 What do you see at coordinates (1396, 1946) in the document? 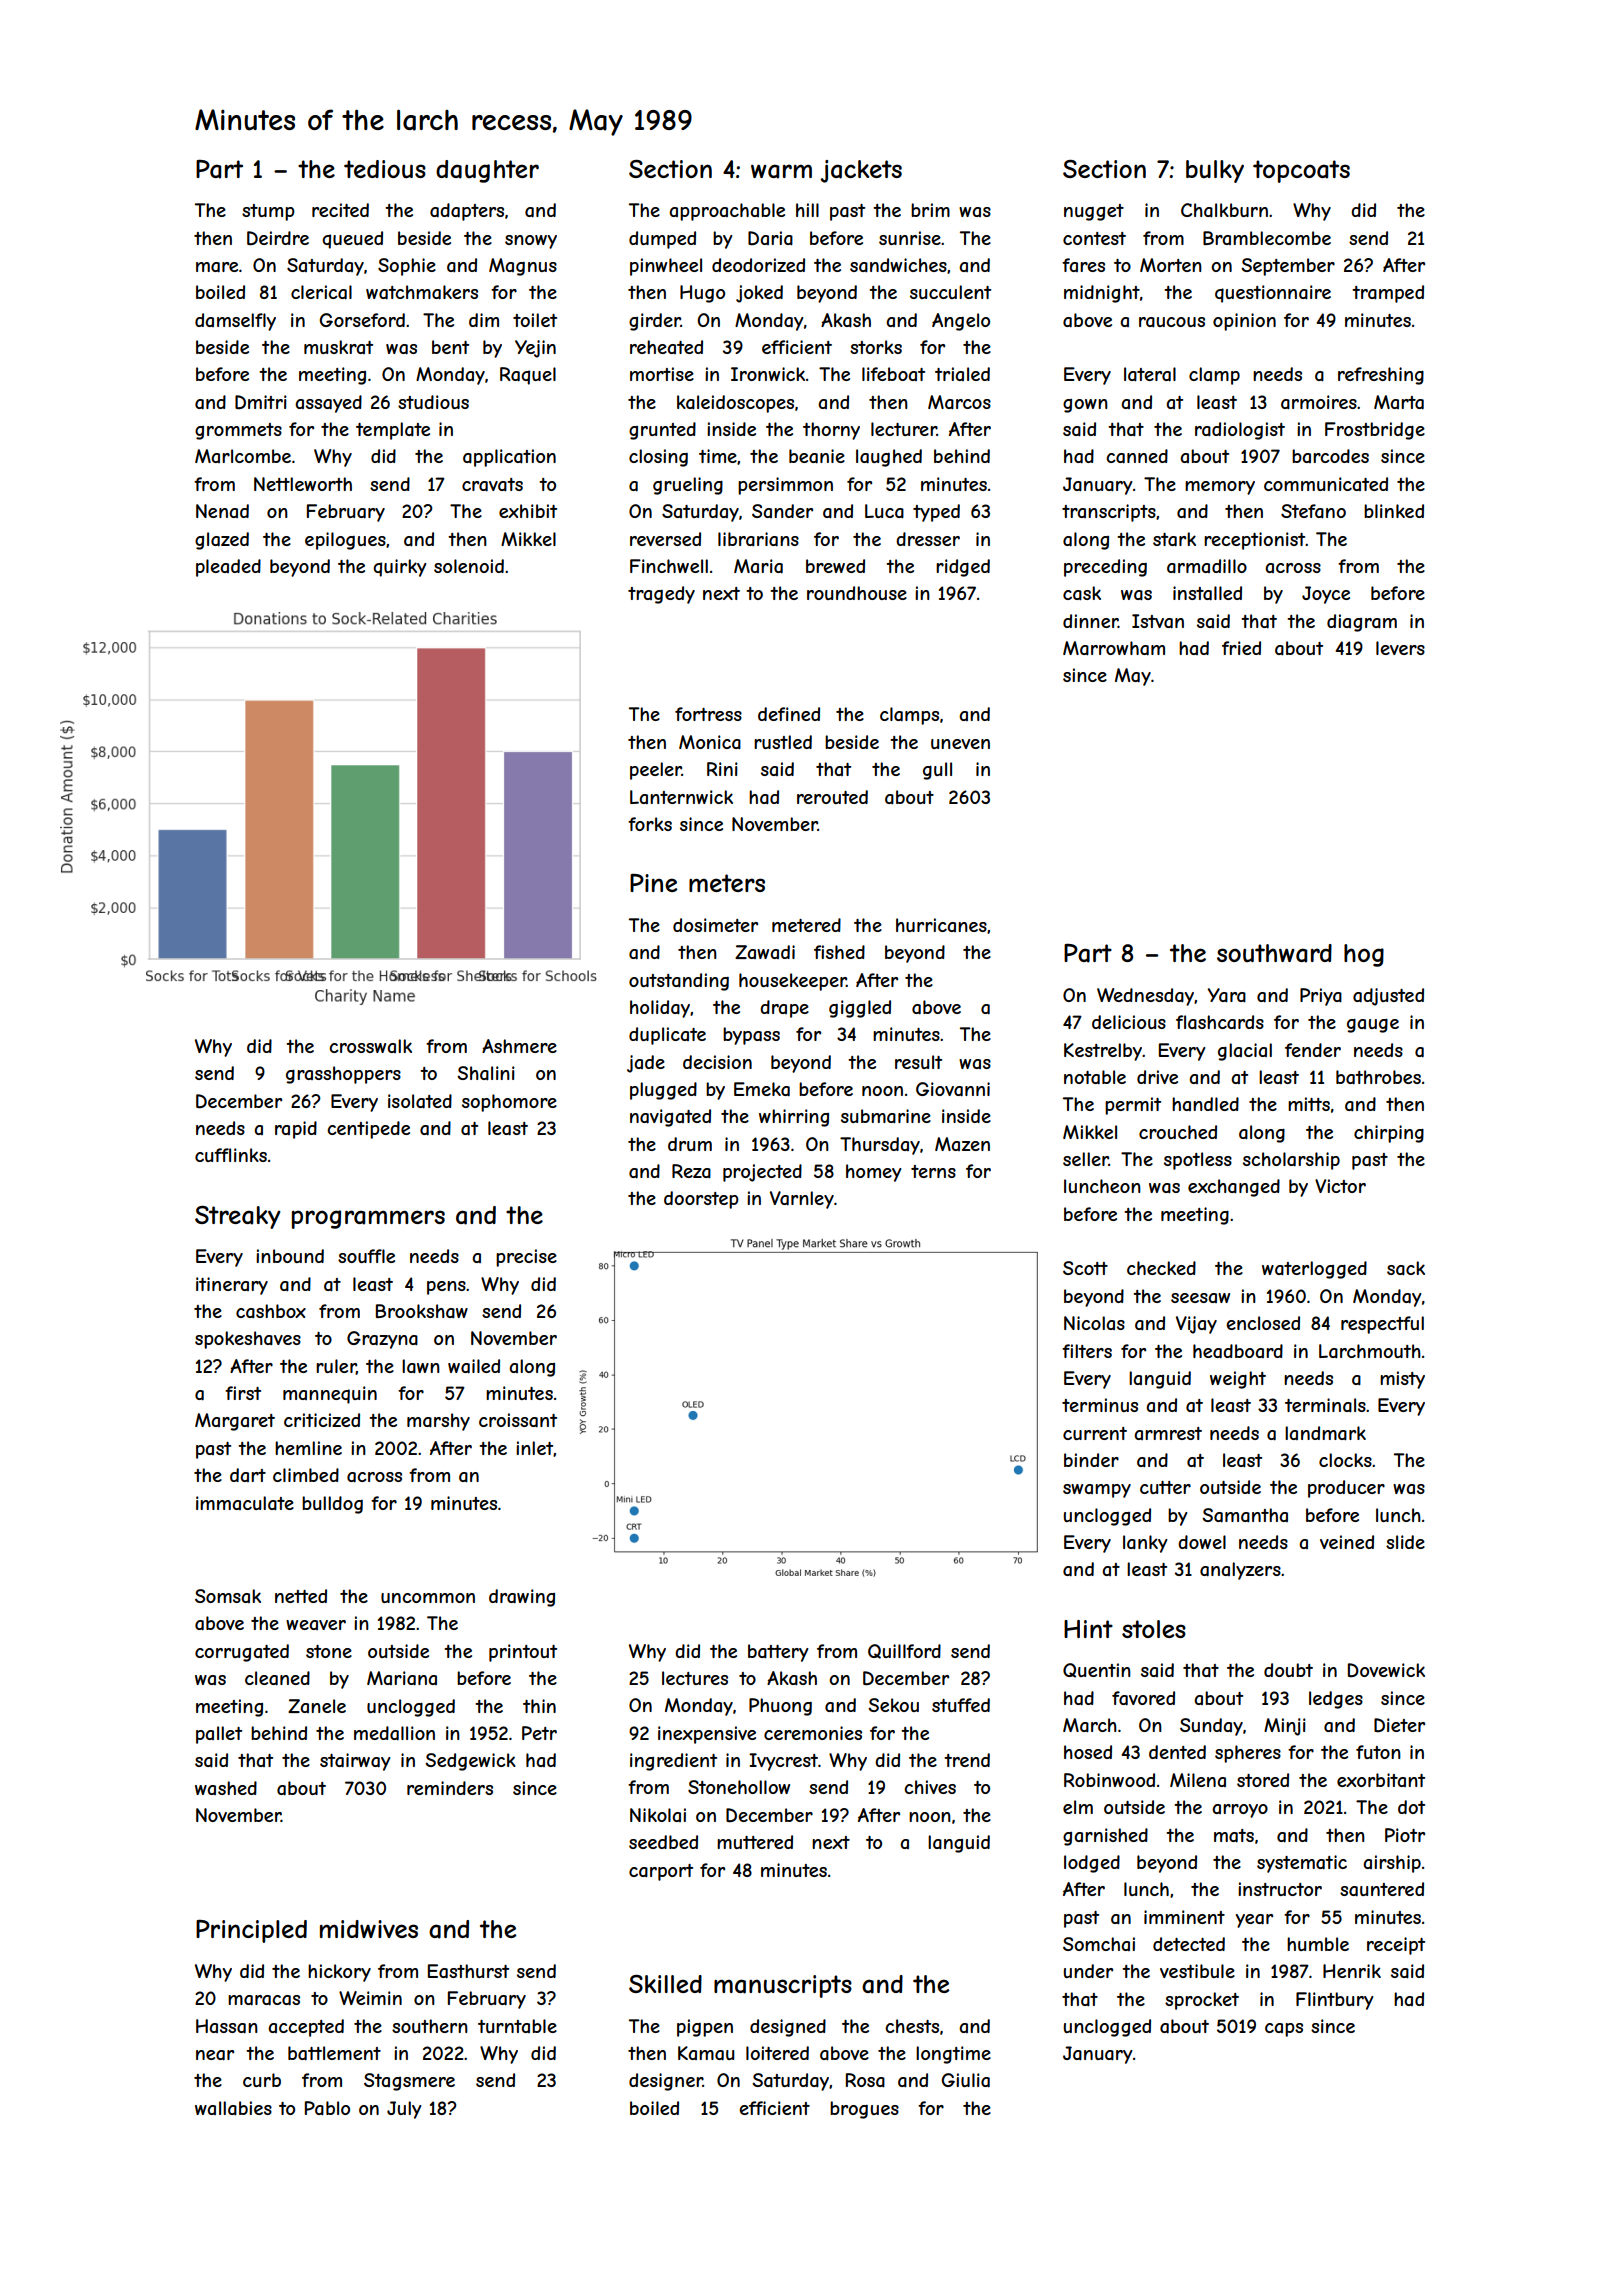
I see `receipt` at bounding box center [1396, 1946].
